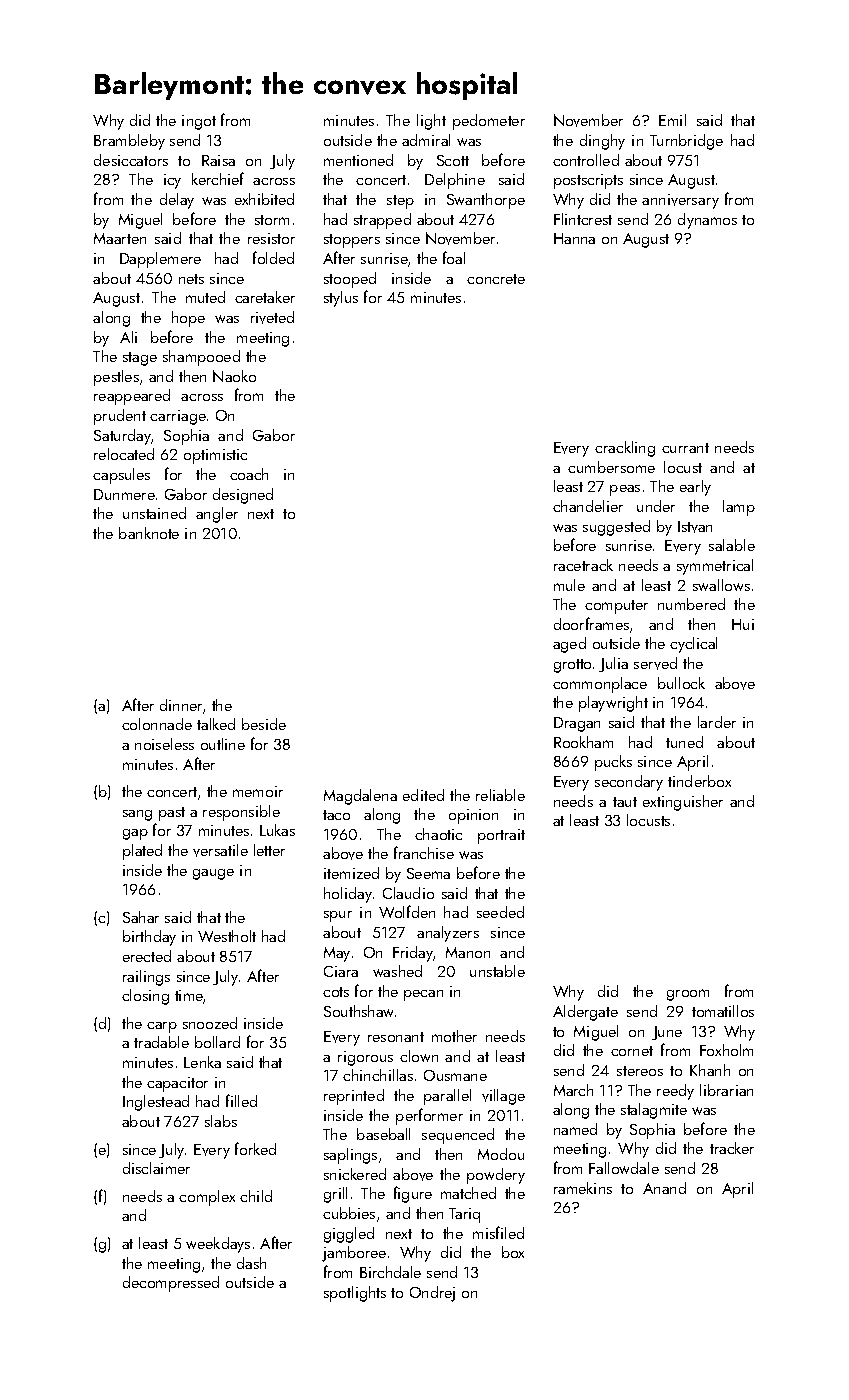 Image resolution: width=849 pixels, height=1400 pixels. What do you see at coordinates (489, 122) in the screenshot?
I see `pedometer` at bounding box center [489, 122].
